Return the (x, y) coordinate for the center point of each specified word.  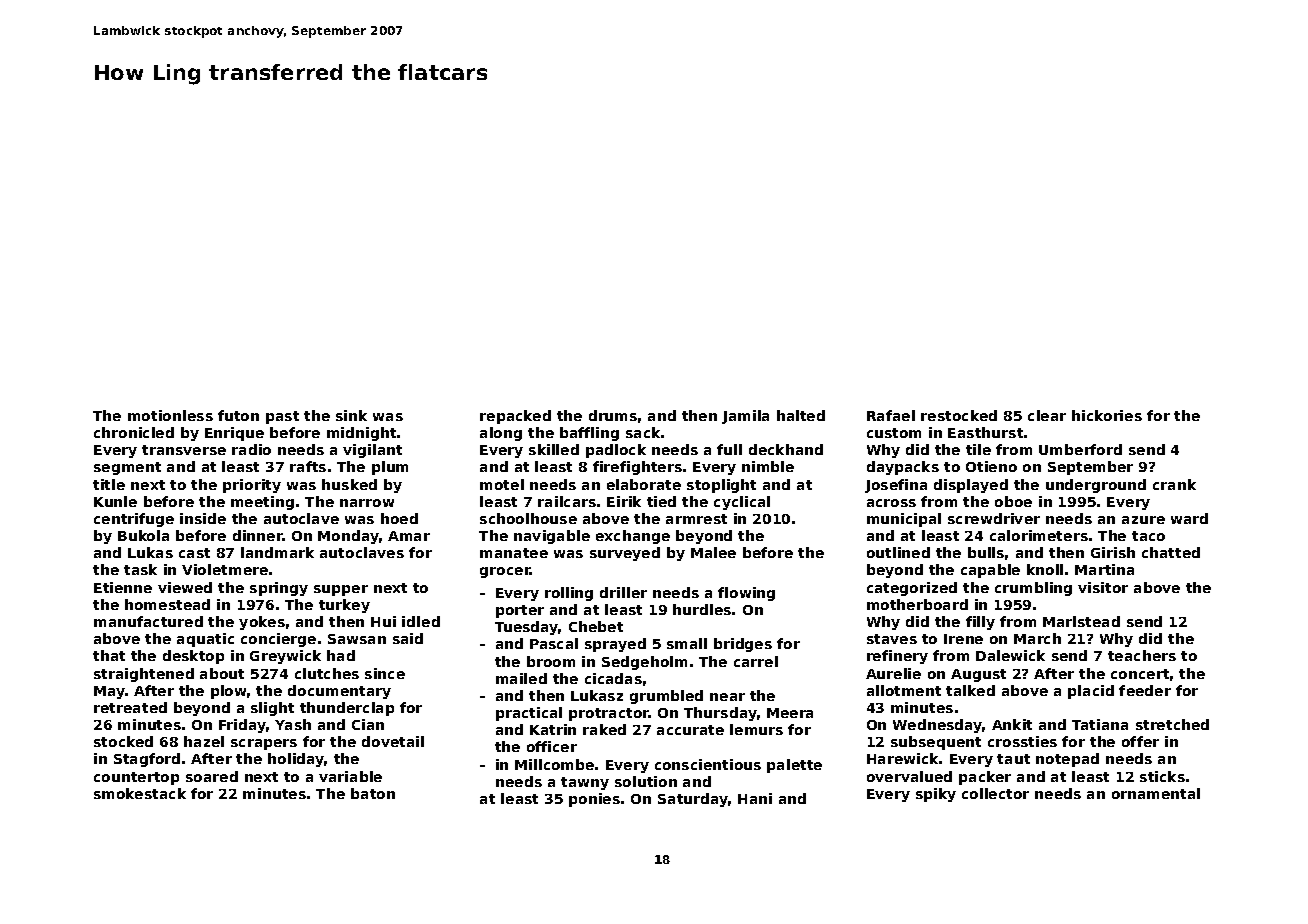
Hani (755, 798)
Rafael (891, 415)
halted (801, 415)
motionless (170, 415)
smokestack (140, 793)
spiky (936, 795)
